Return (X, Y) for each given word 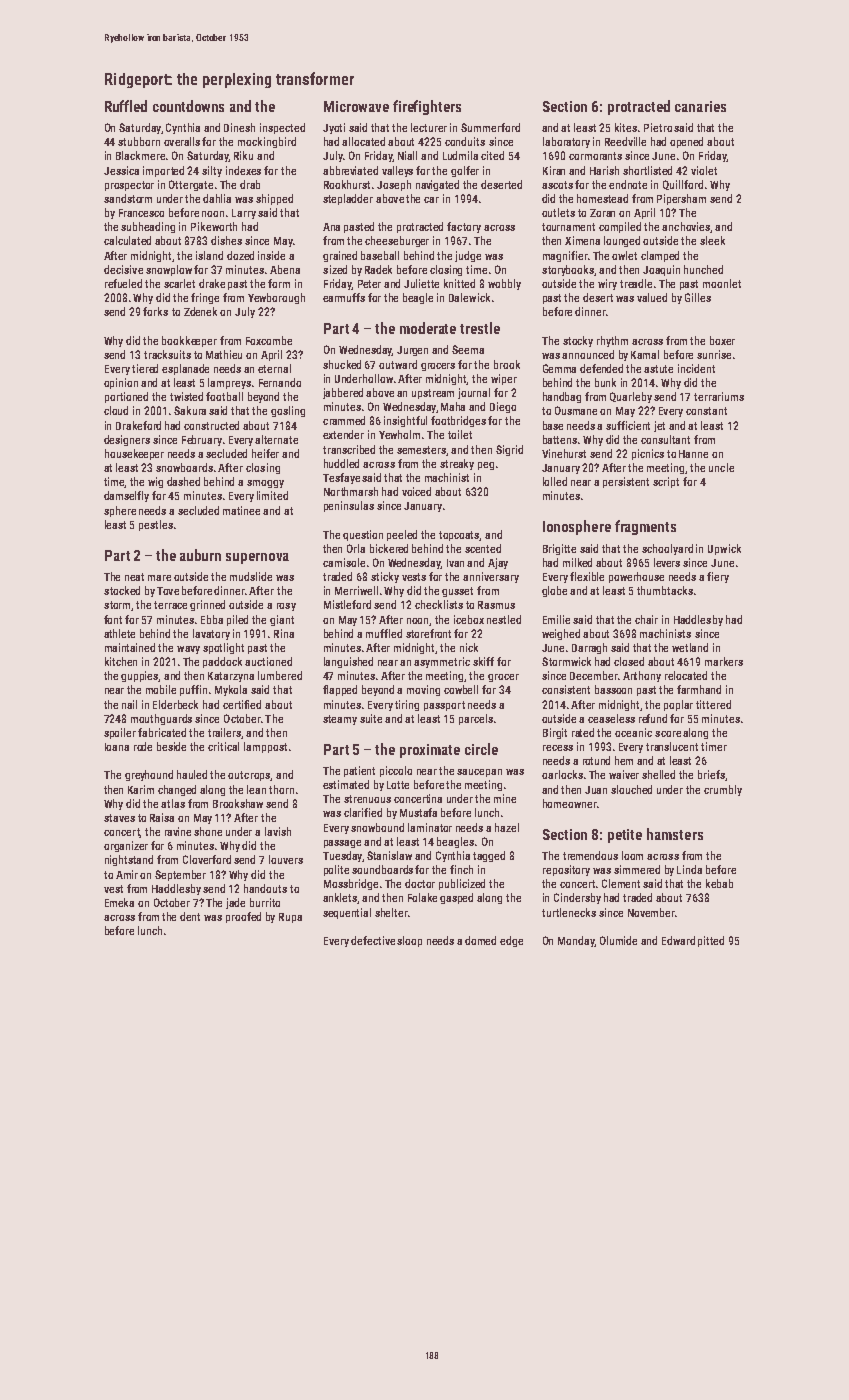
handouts (265, 888)
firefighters (427, 107)
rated (583, 732)
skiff (483, 661)
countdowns (188, 106)
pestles (156, 525)
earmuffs (344, 297)
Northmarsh (351, 491)
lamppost (265, 747)
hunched (703, 269)
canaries (700, 106)
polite (336, 870)
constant (706, 411)
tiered (145, 368)
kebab (719, 883)
